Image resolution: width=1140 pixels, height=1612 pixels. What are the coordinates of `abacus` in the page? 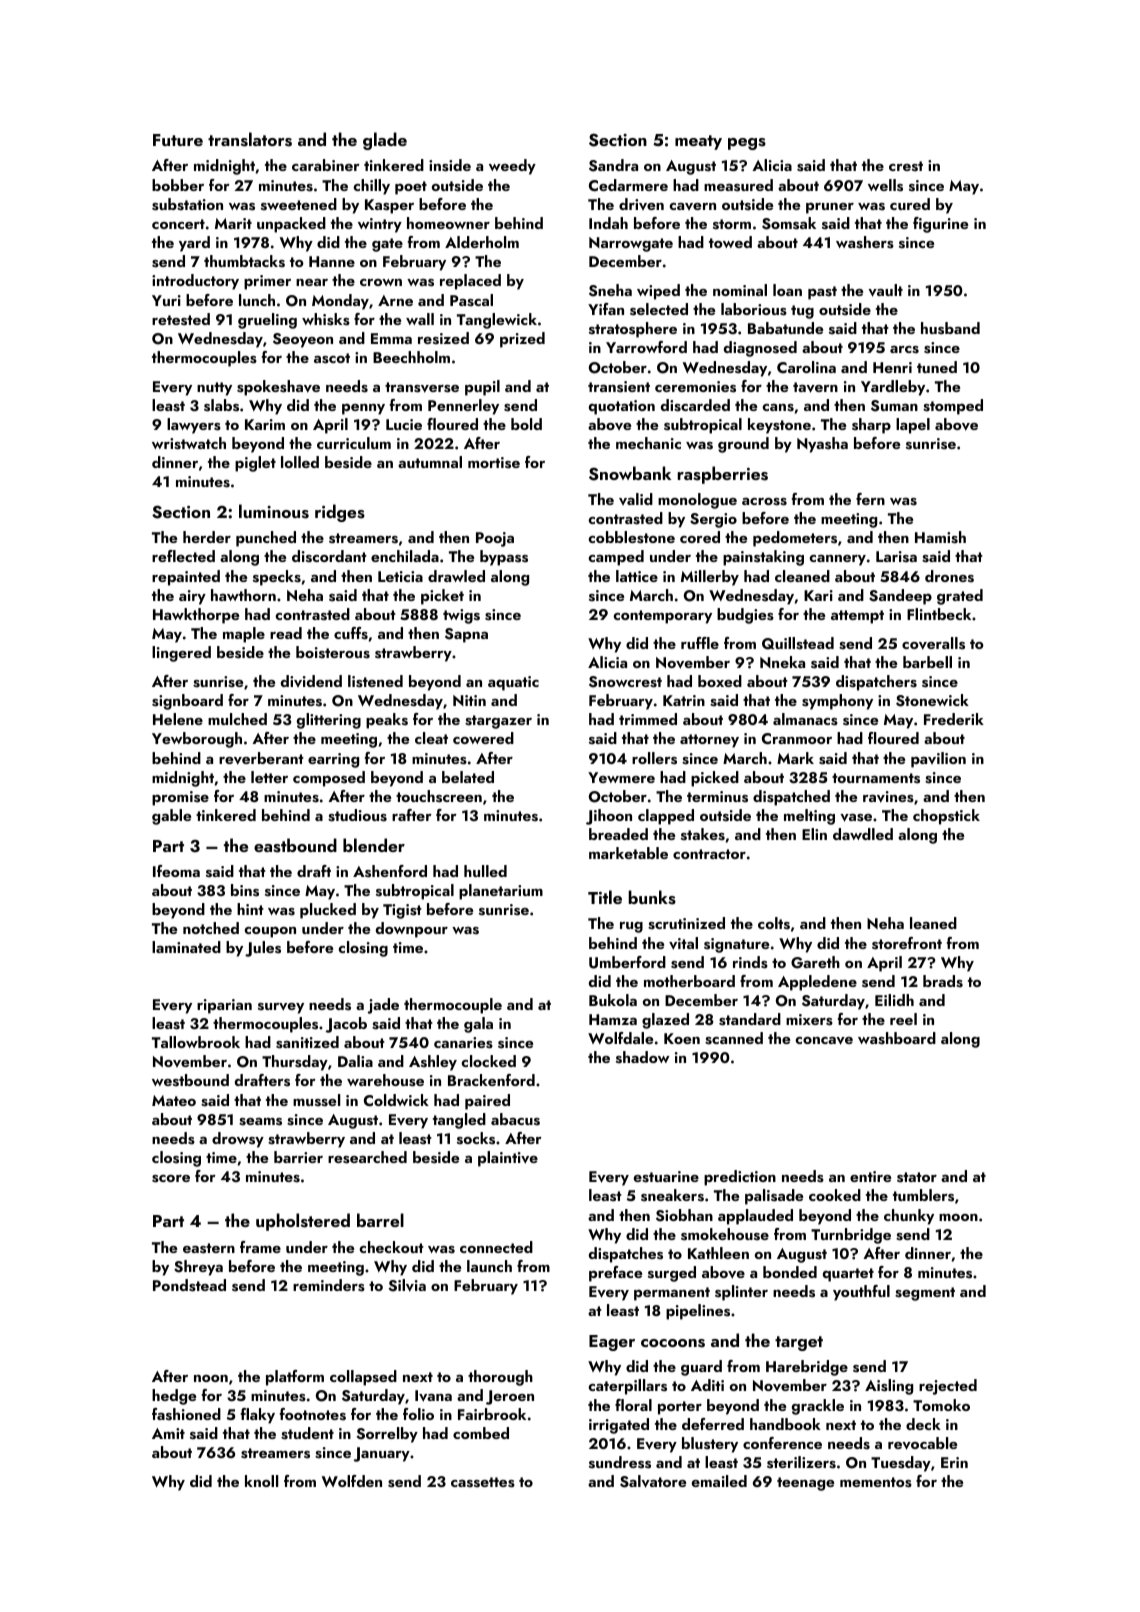 It's located at (515, 1119).
